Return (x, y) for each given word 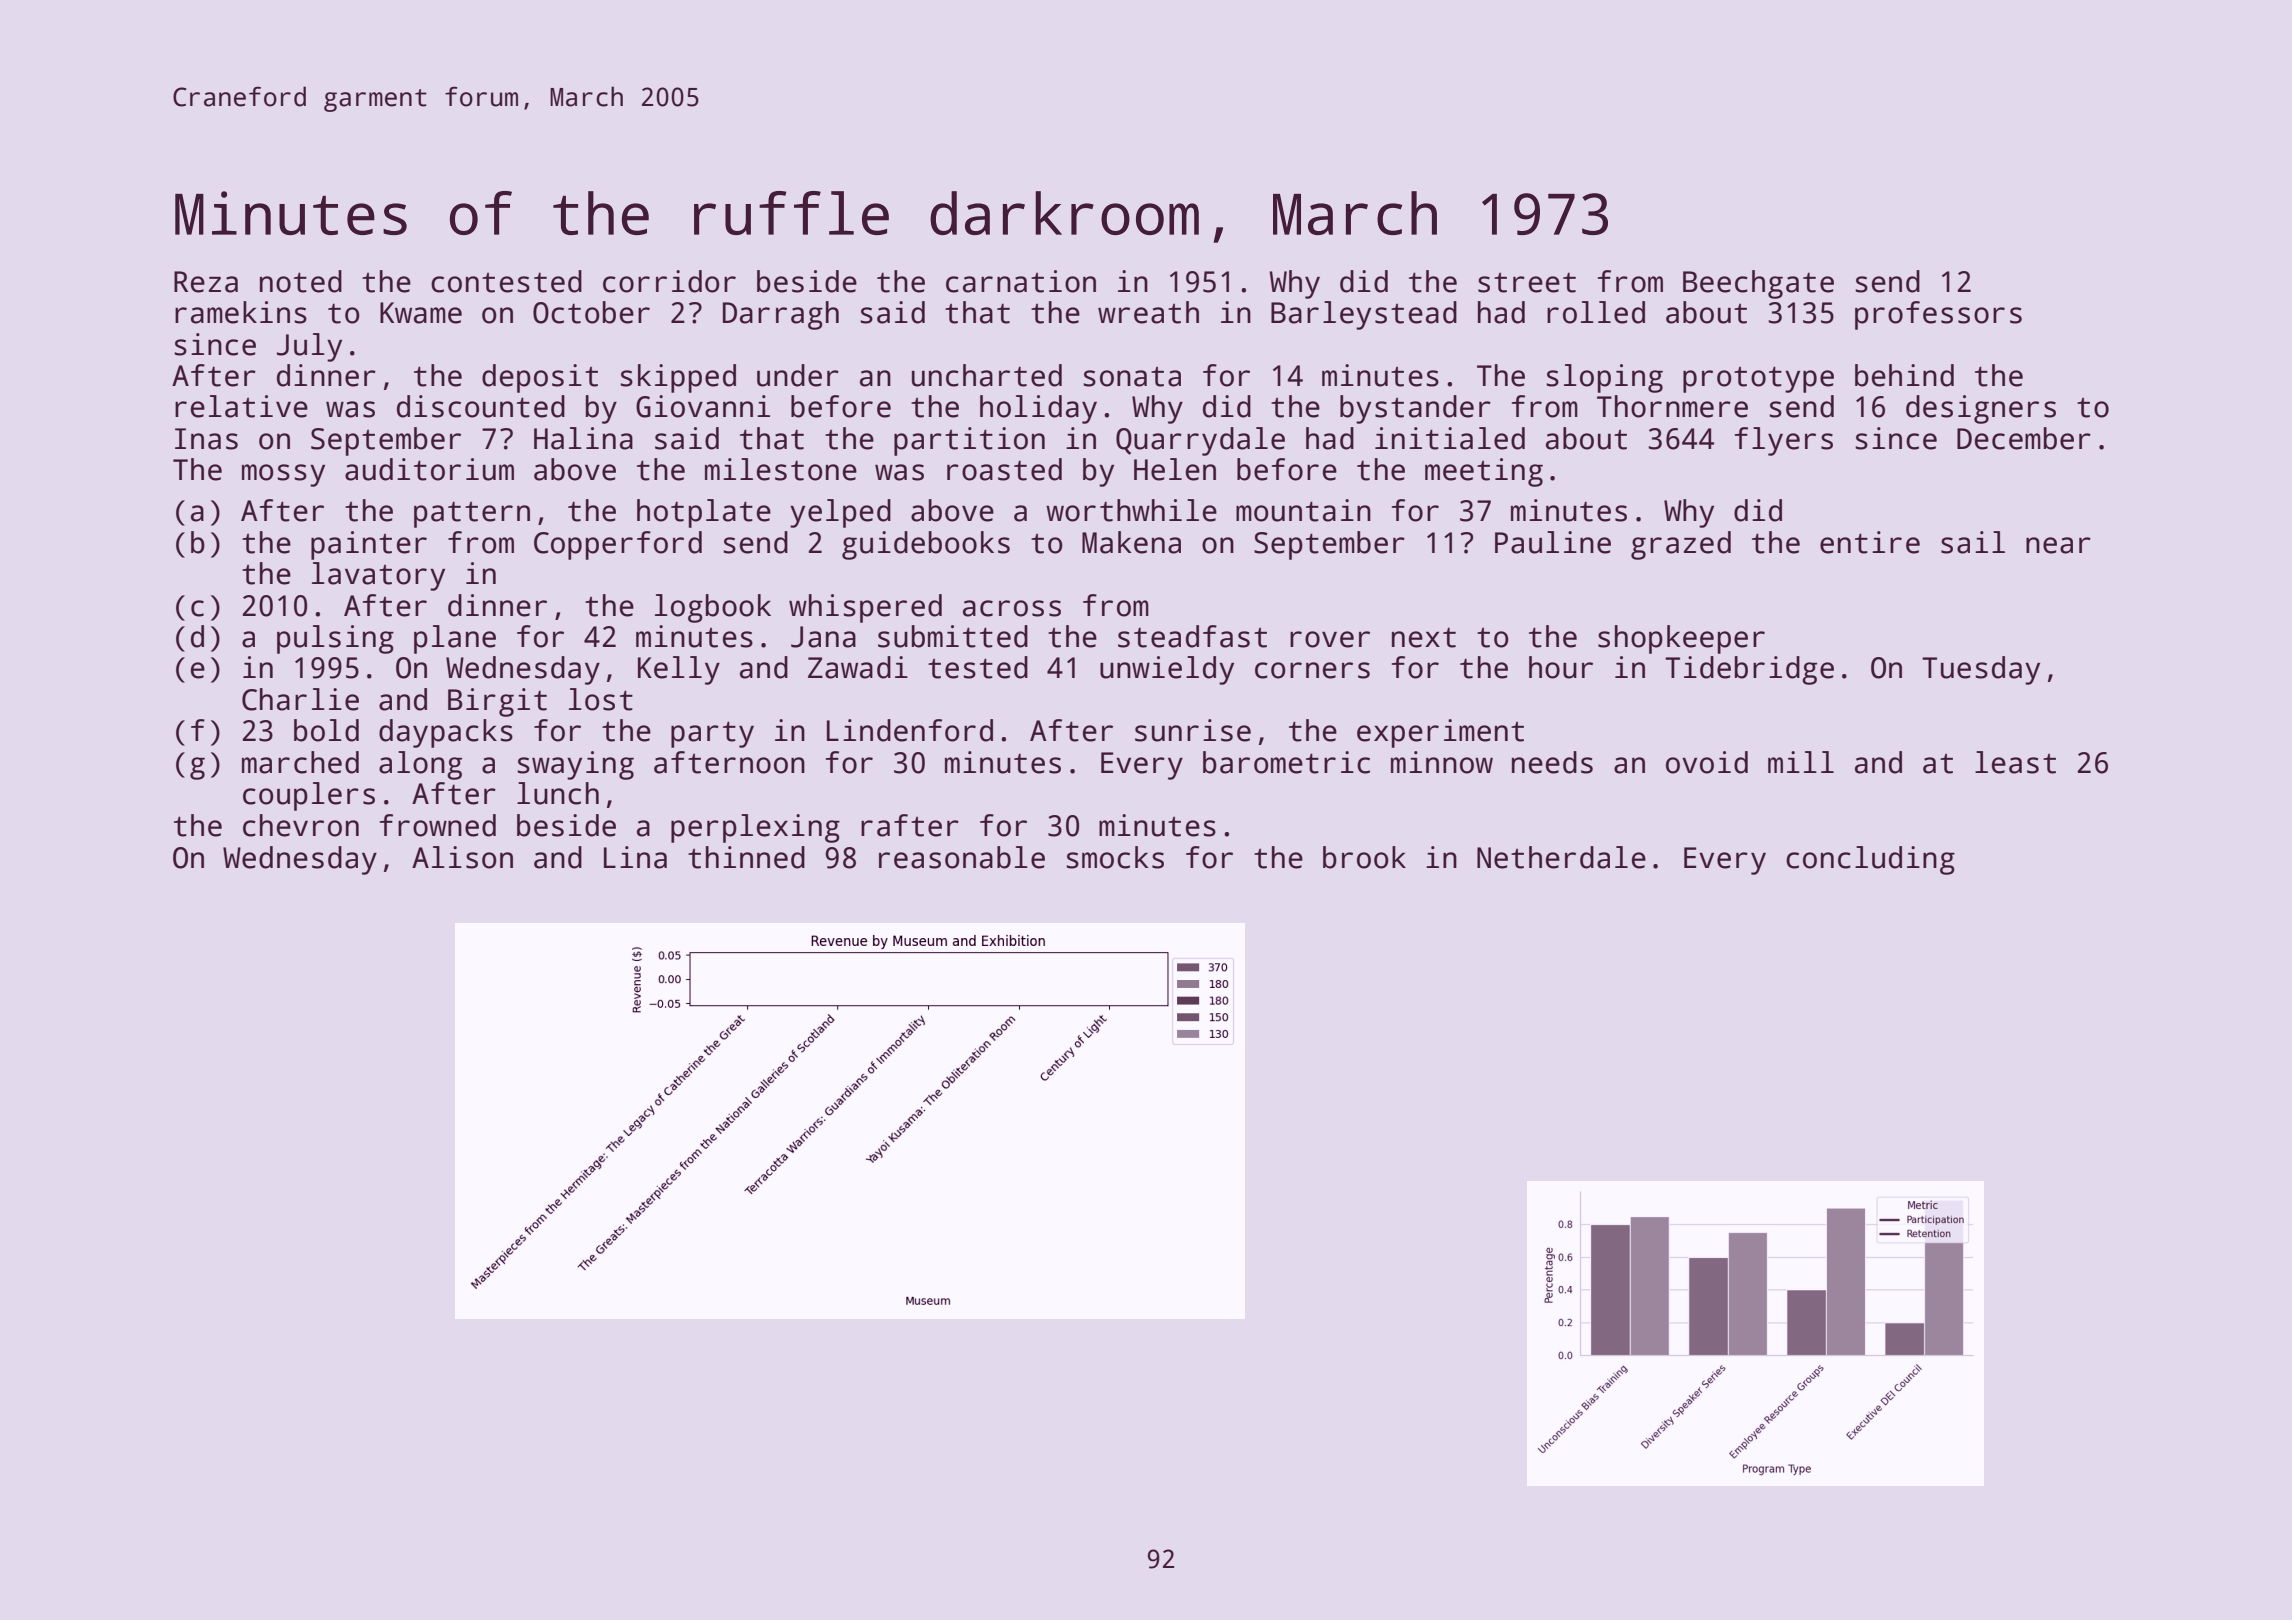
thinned (746, 857)
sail (1973, 542)
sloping (1604, 378)
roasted (1004, 469)
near (2058, 545)
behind (1904, 375)
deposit (540, 378)
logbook (713, 608)
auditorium (429, 469)
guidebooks (926, 545)
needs (1552, 762)
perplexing (755, 828)
